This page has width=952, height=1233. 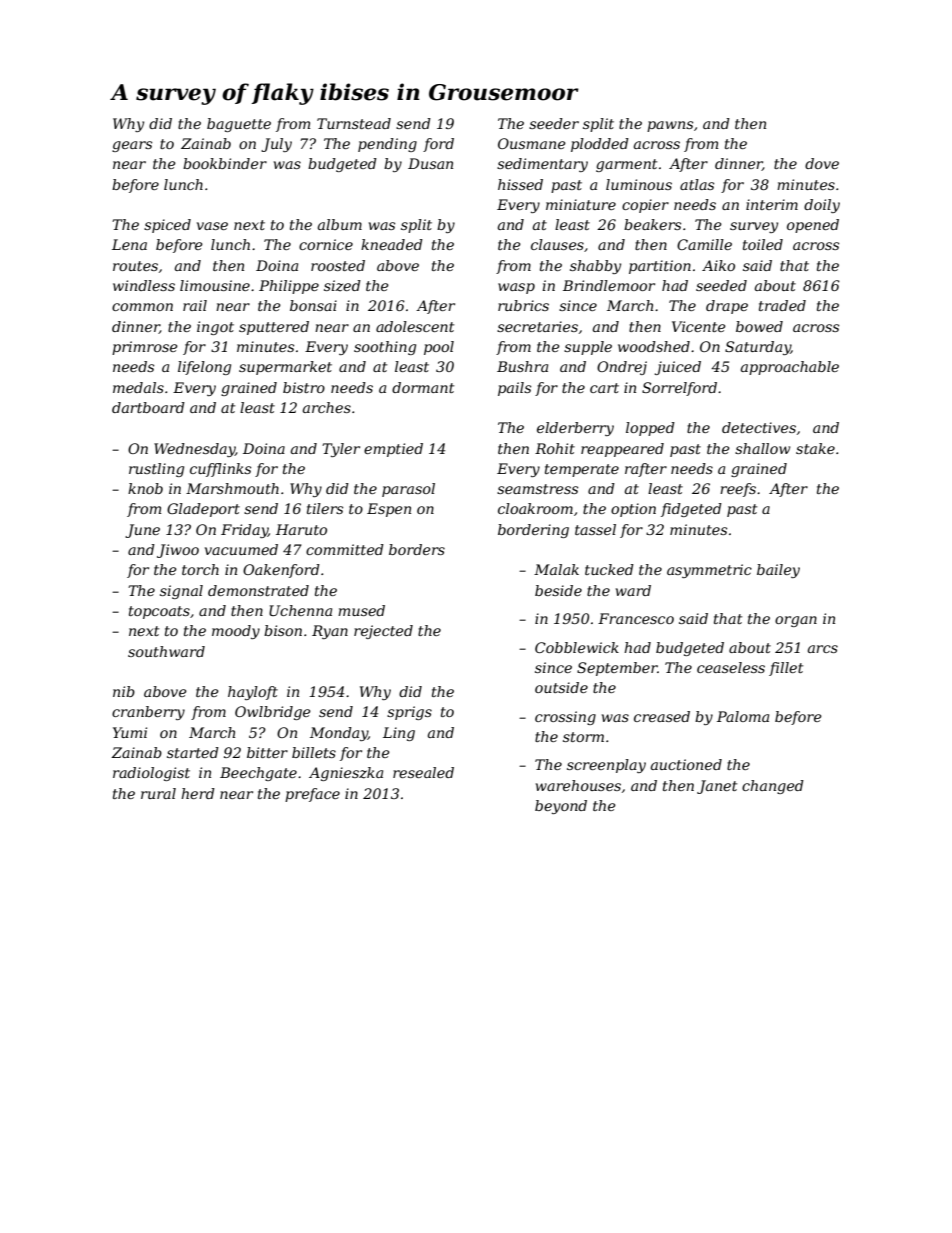 What do you see at coordinates (790, 368) in the page?
I see `approachable` at bounding box center [790, 368].
